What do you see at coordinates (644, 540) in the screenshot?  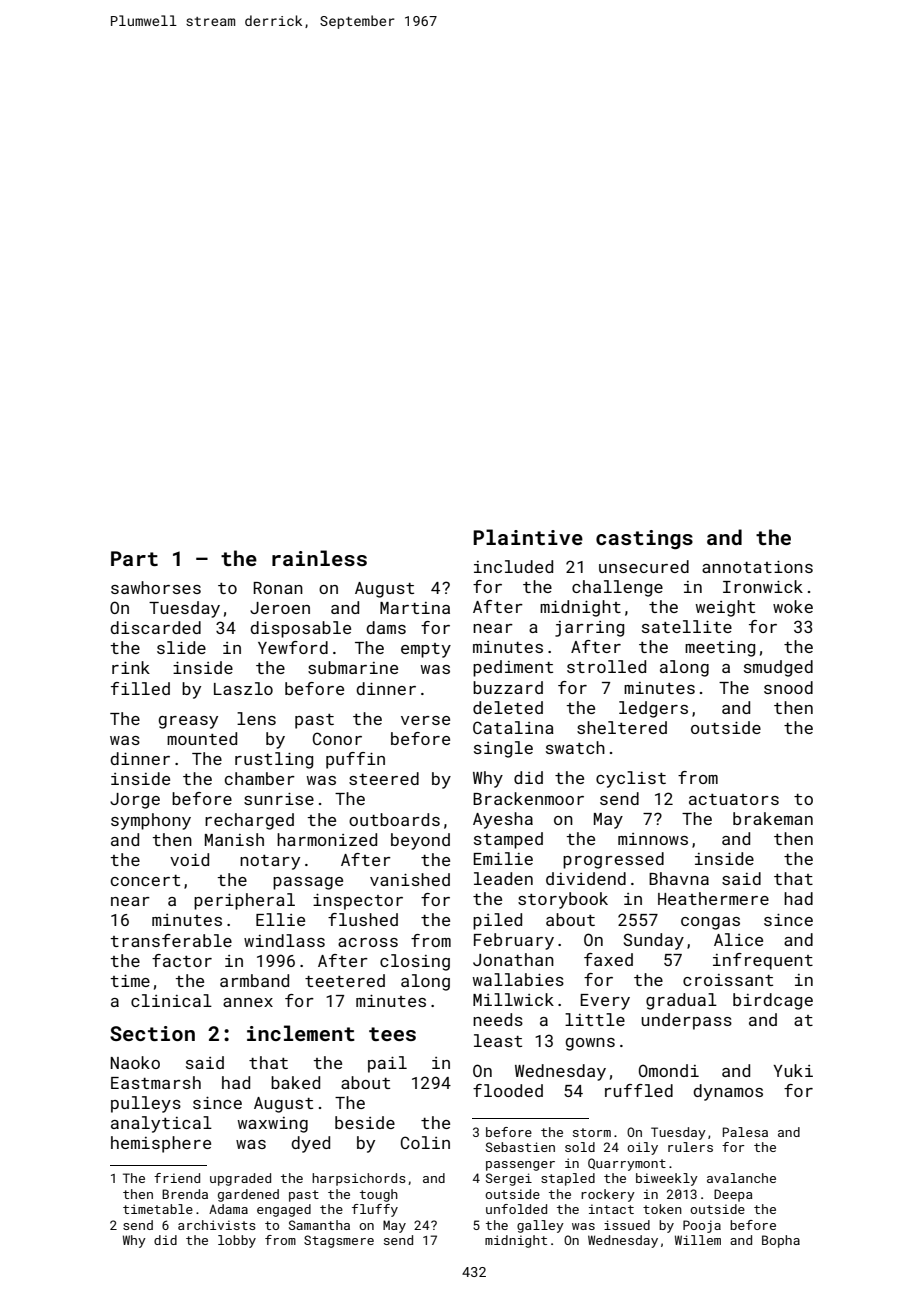 I see `castings` at bounding box center [644, 540].
